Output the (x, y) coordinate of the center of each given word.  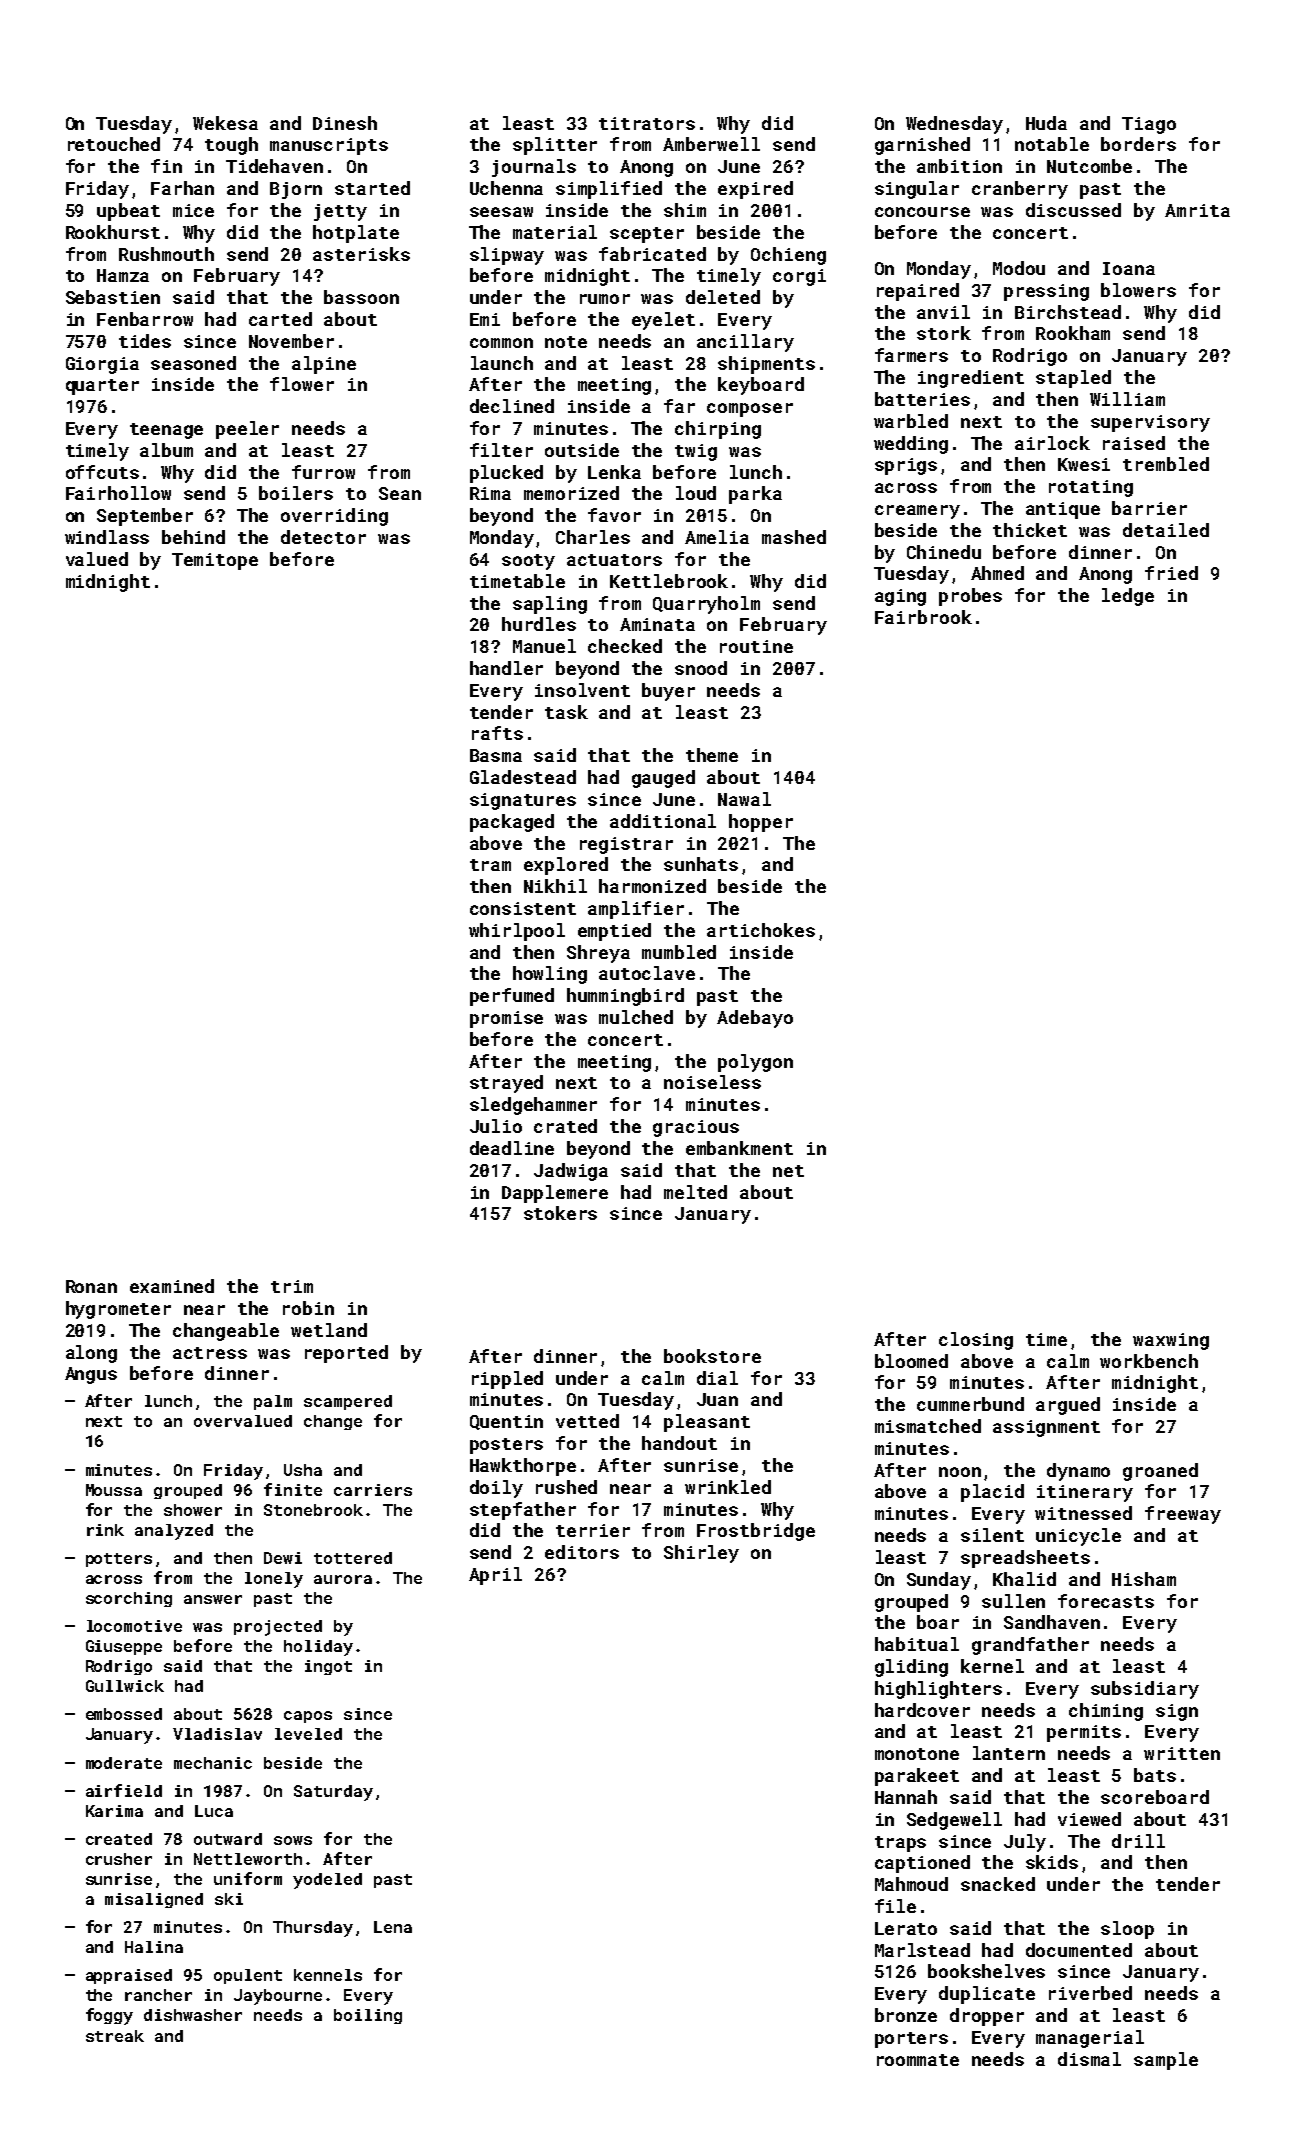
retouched (114, 144)
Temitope (215, 561)
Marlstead (922, 1950)
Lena (393, 1927)
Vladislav (217, 1734)
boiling (368, 2016)
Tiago (1149, 125)
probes (970, 597)
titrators (647, 123)
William (1127, 399)
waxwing (1171, 1341)
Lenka (614, 472)
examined (172, 1286)
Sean (400, 493)
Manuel (544, 646)
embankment (739, 1148)
